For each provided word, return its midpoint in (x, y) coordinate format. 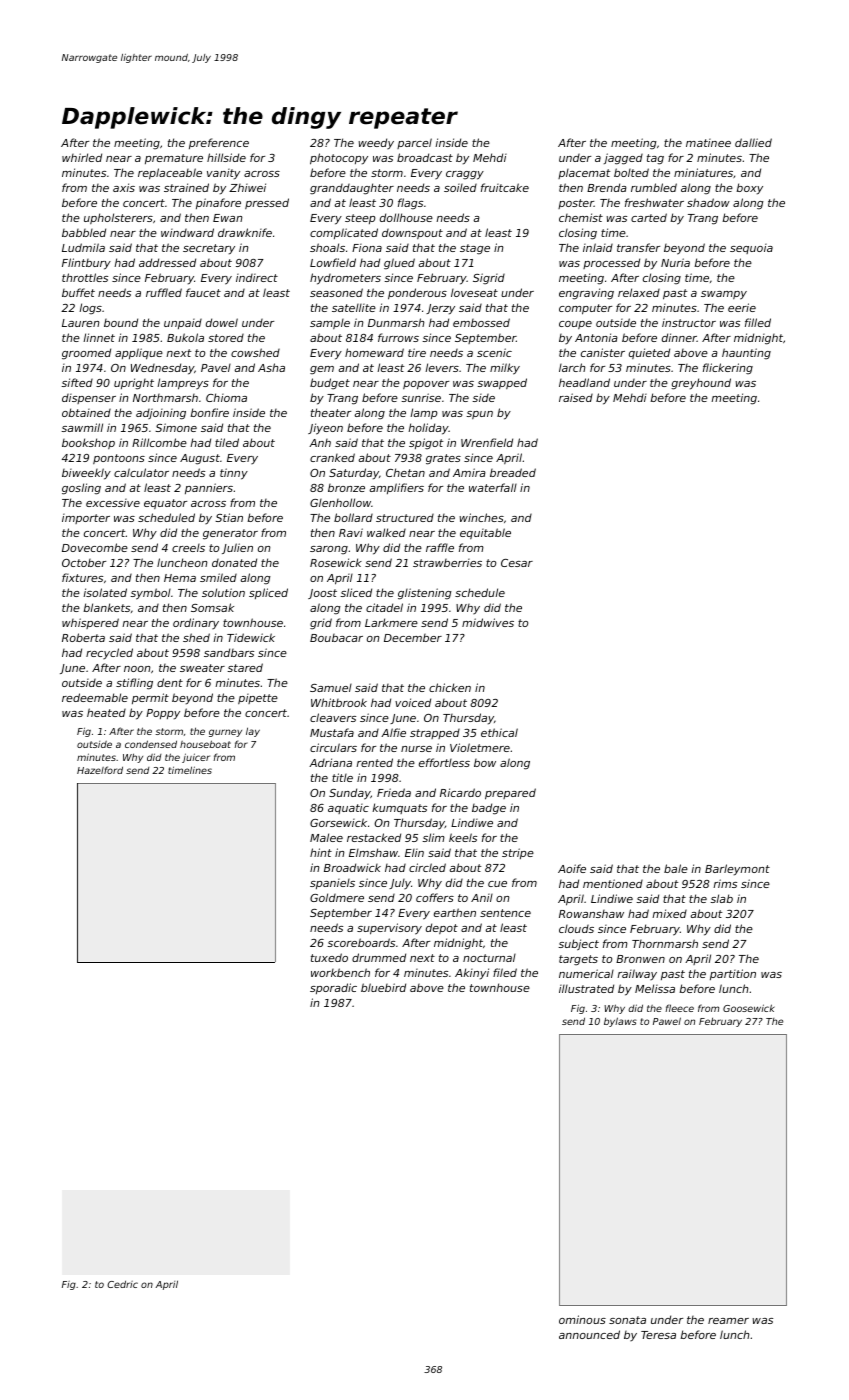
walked (386, 532)
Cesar (517, 563)
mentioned (613, 883)
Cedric (122, 1284)
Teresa (658, 1335)
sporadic (333, 988)
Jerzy (440, 309)
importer (86, 519)
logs (90, 308)
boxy (749, 189)
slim (433, 837)
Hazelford (100, 770)
